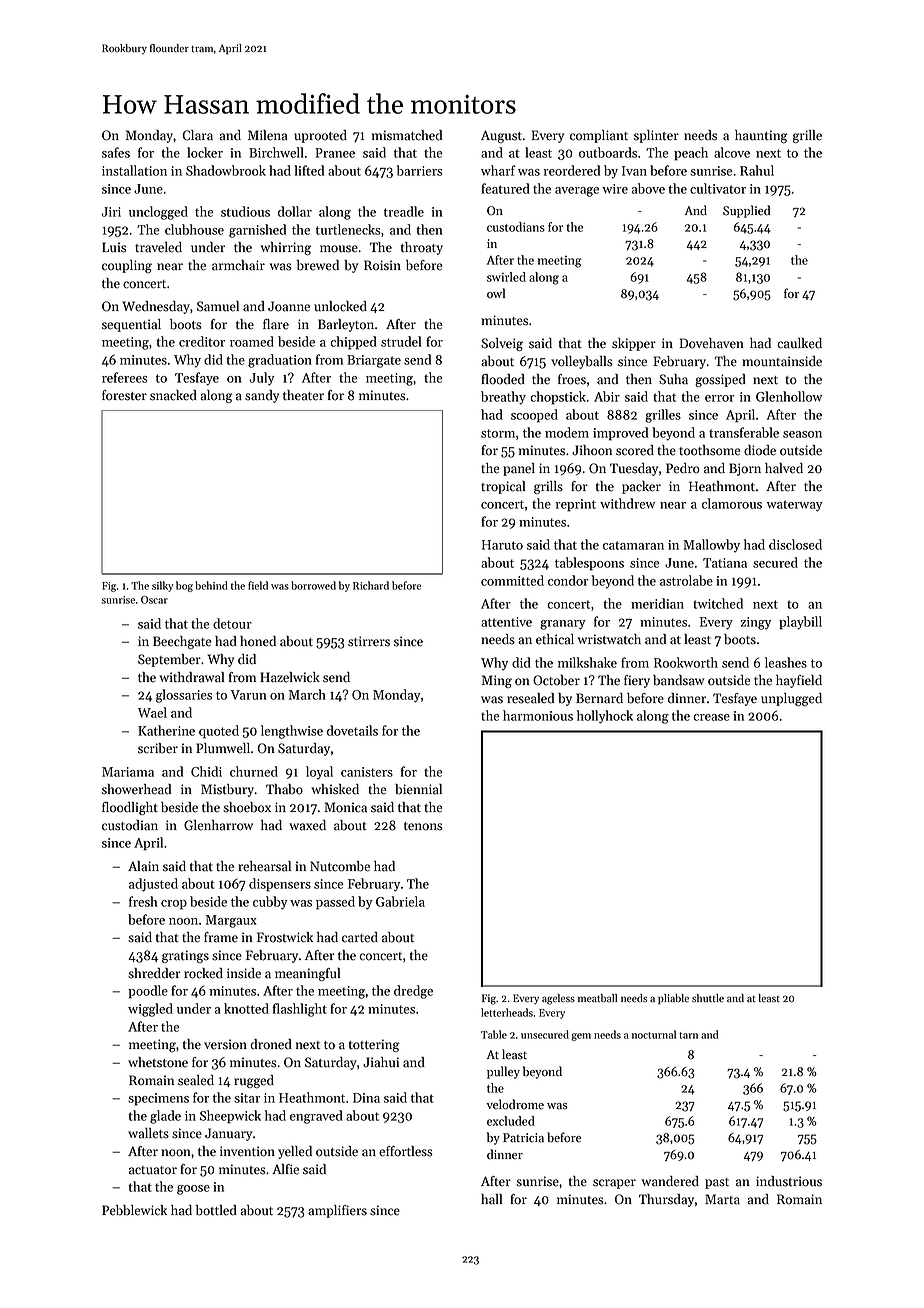 The image size is (924, 1308). I want to click on bottled, so click(216, 1210).
